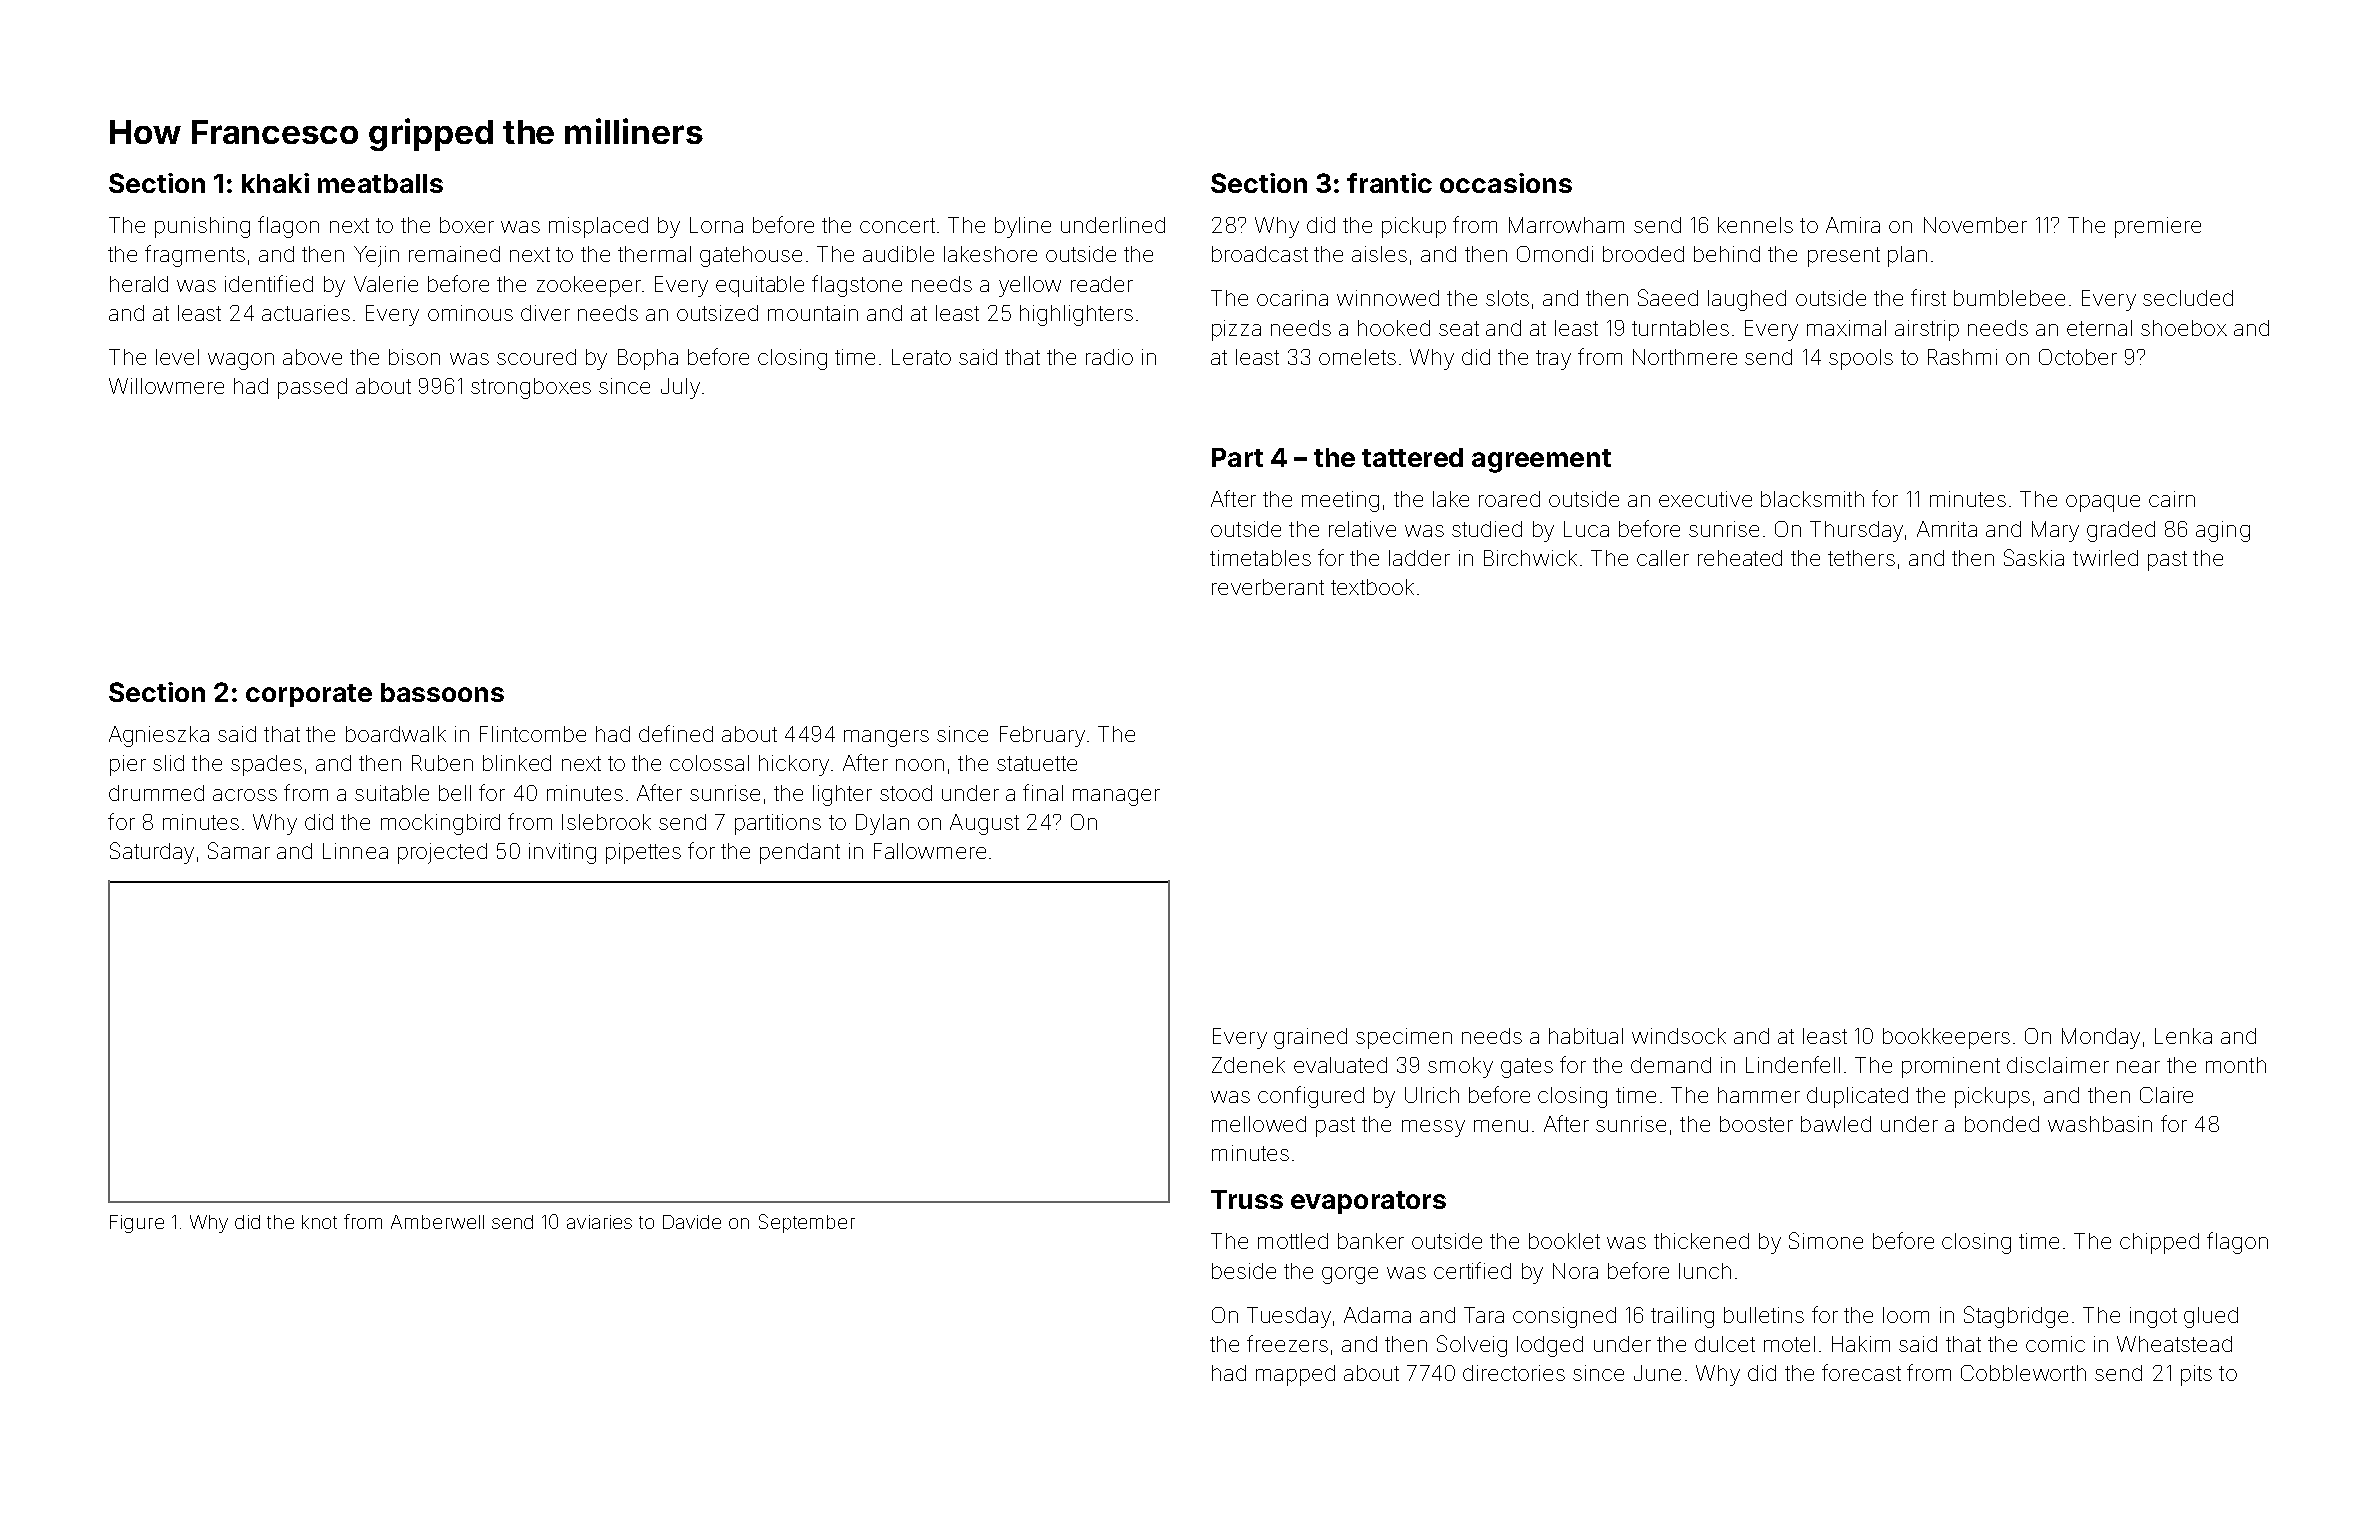 Image resolution: width=2380 pixels, height=1540 pixels. What do you see at coordinates (2188, 298) in the screenshot?
I see `secluded` at bounding box center [2188, 298].
